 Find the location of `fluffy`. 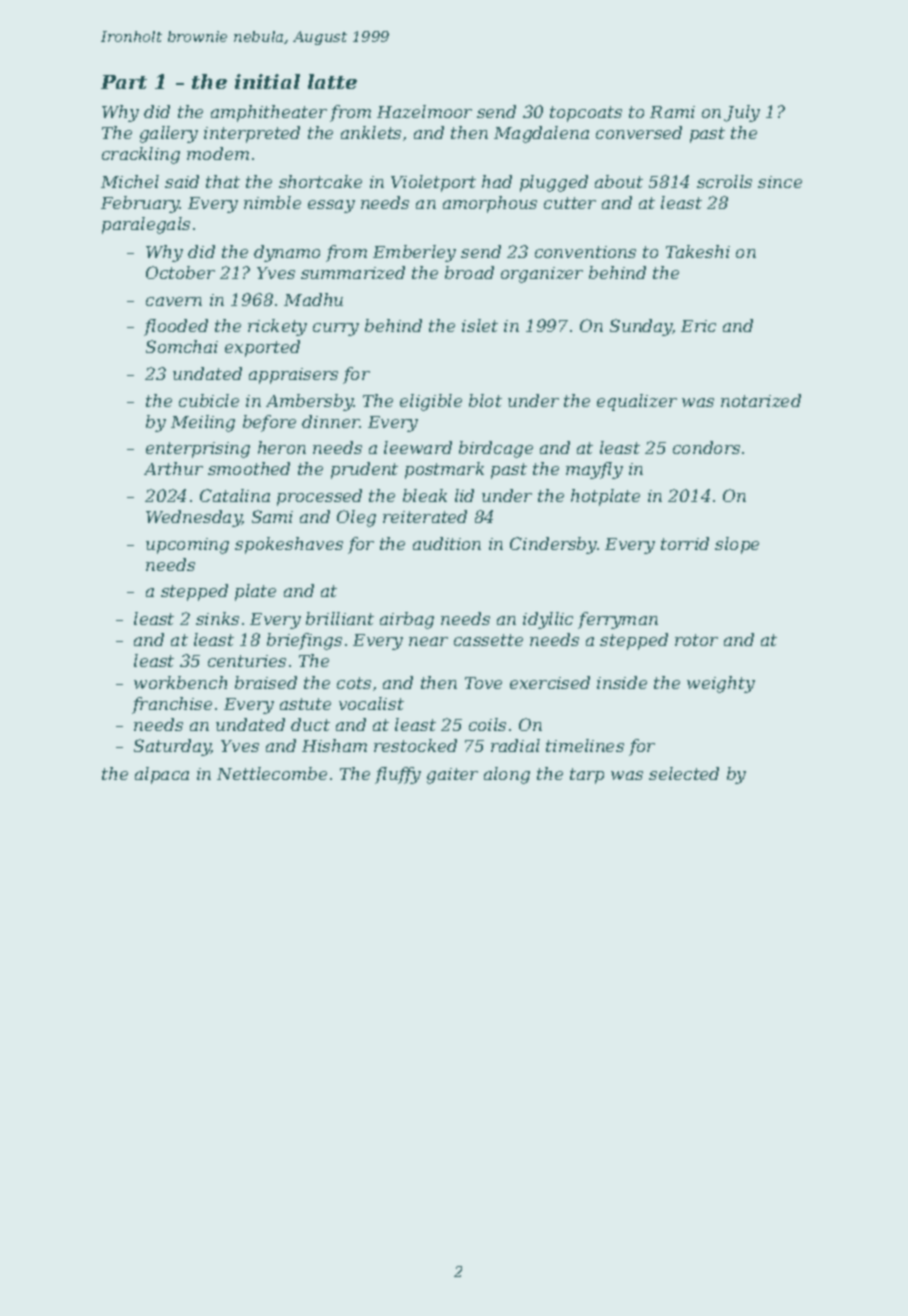

fluffy is located at coordinates (398, 775).
